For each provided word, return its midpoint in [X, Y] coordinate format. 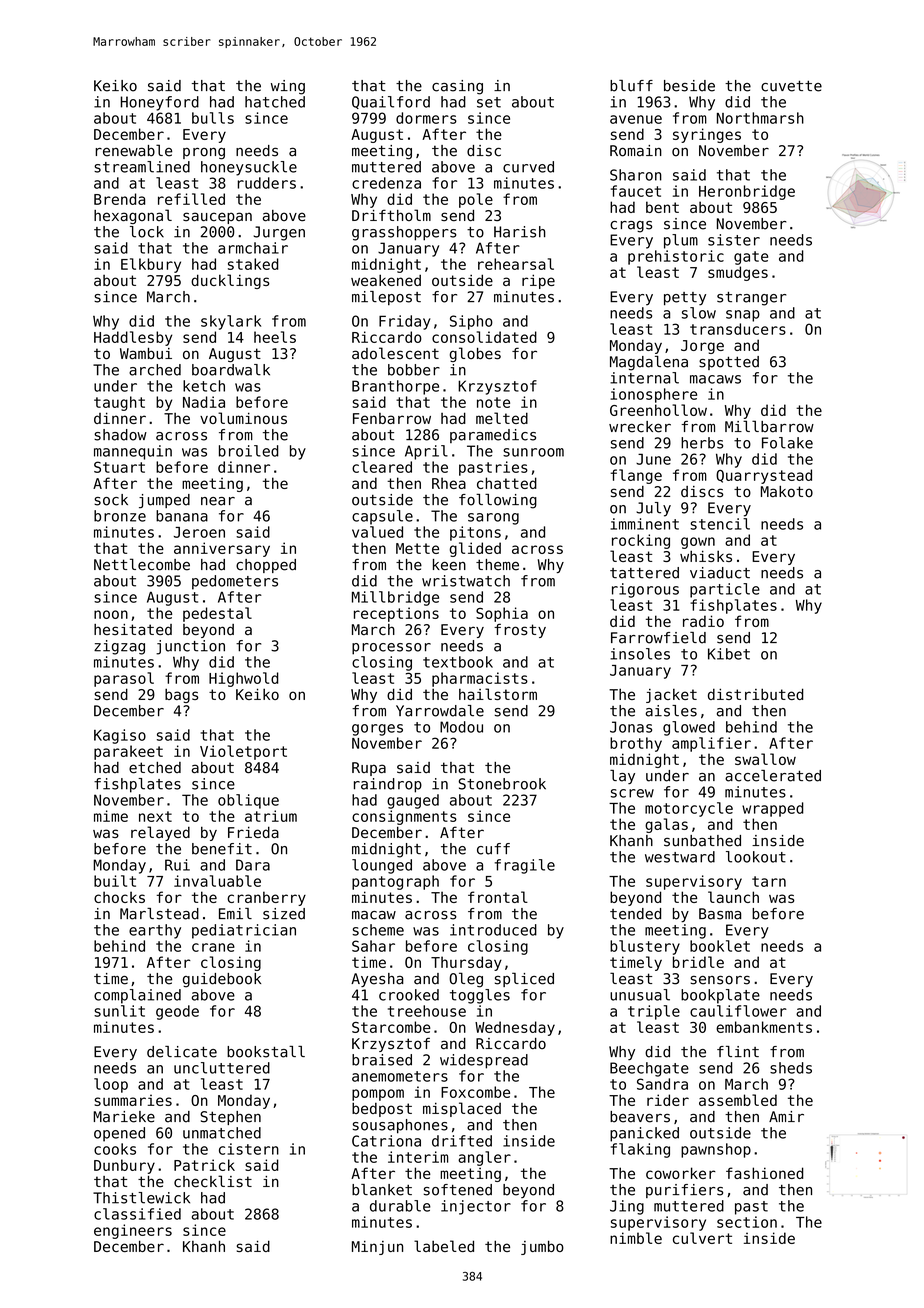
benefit [222, 849]
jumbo [542, 1247]
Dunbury [124, 1166]
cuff [493, 849]
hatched [275, 102]
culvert [702, 1238]
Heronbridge [747, 192]
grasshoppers [404, 233]
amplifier [711, 744]
